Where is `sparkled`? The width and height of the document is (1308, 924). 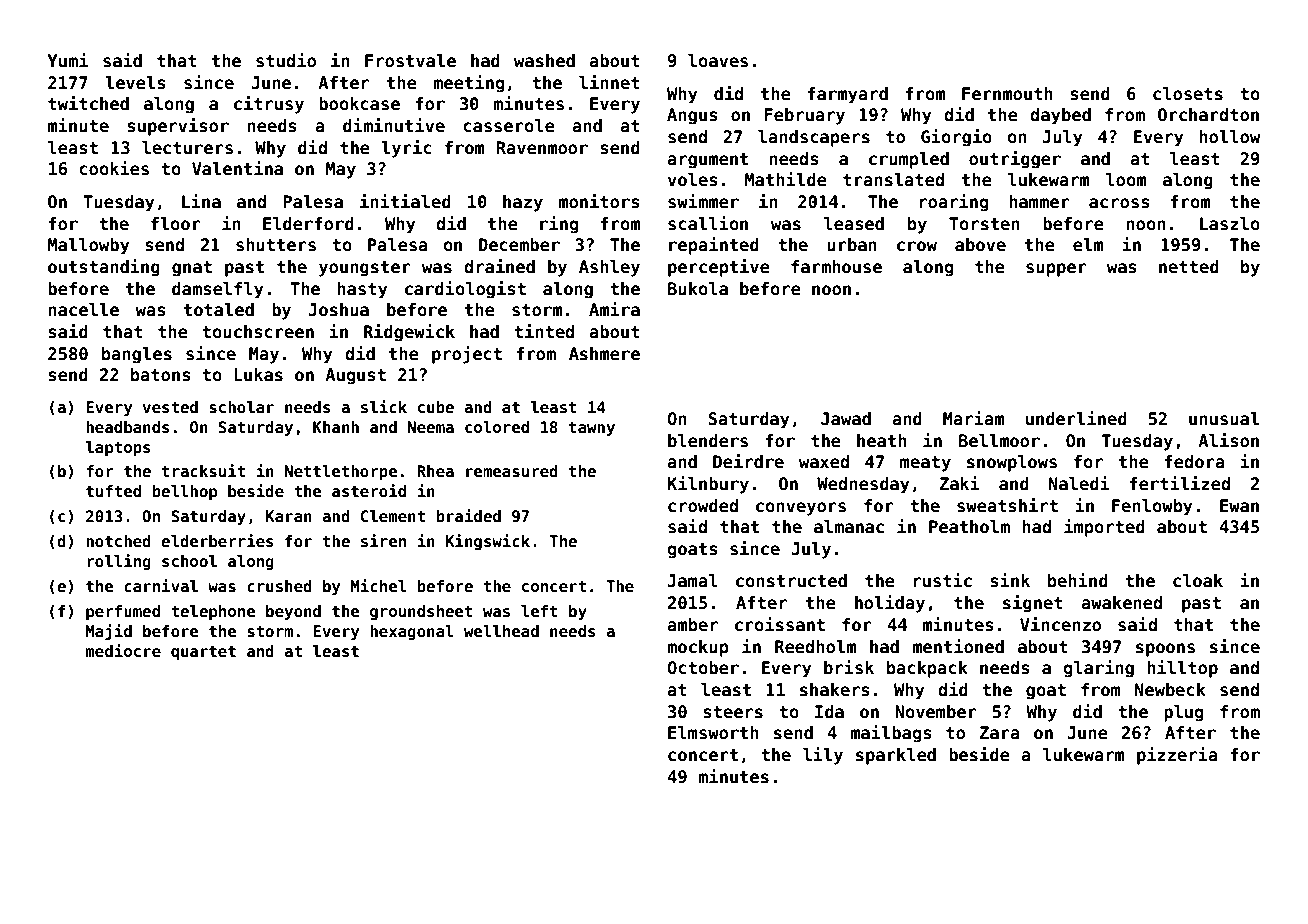
sparkled is located at coordinates (896, 756).
